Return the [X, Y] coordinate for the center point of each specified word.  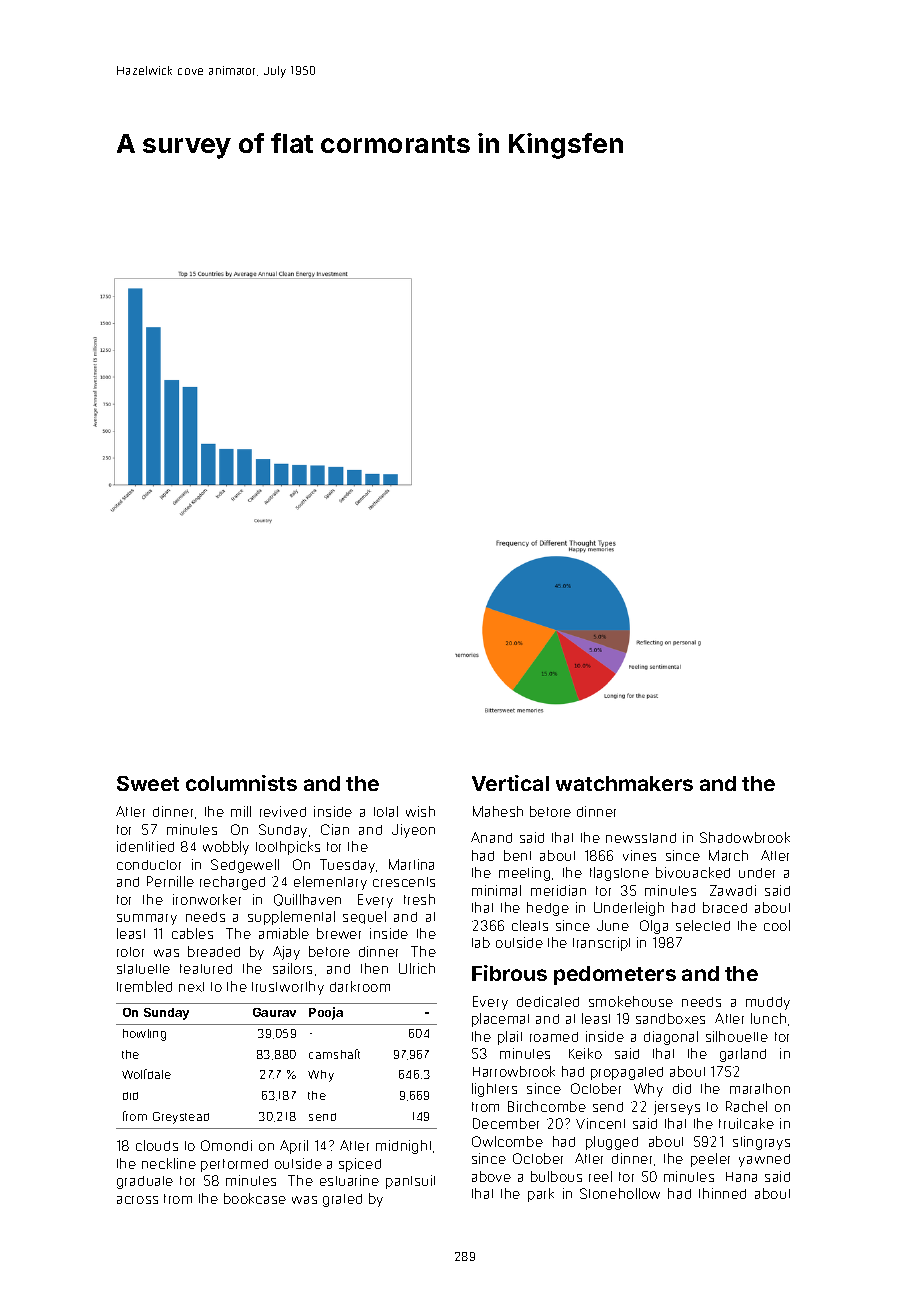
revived [283, 811]
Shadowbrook [745, 837]
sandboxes [670, 1018]
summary [147, 919]
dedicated [548, 1001]
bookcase [255, 1198]
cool [777, 925]
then [374, 968]
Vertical [510, 783]
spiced [360, 1165]
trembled [144, 986]
